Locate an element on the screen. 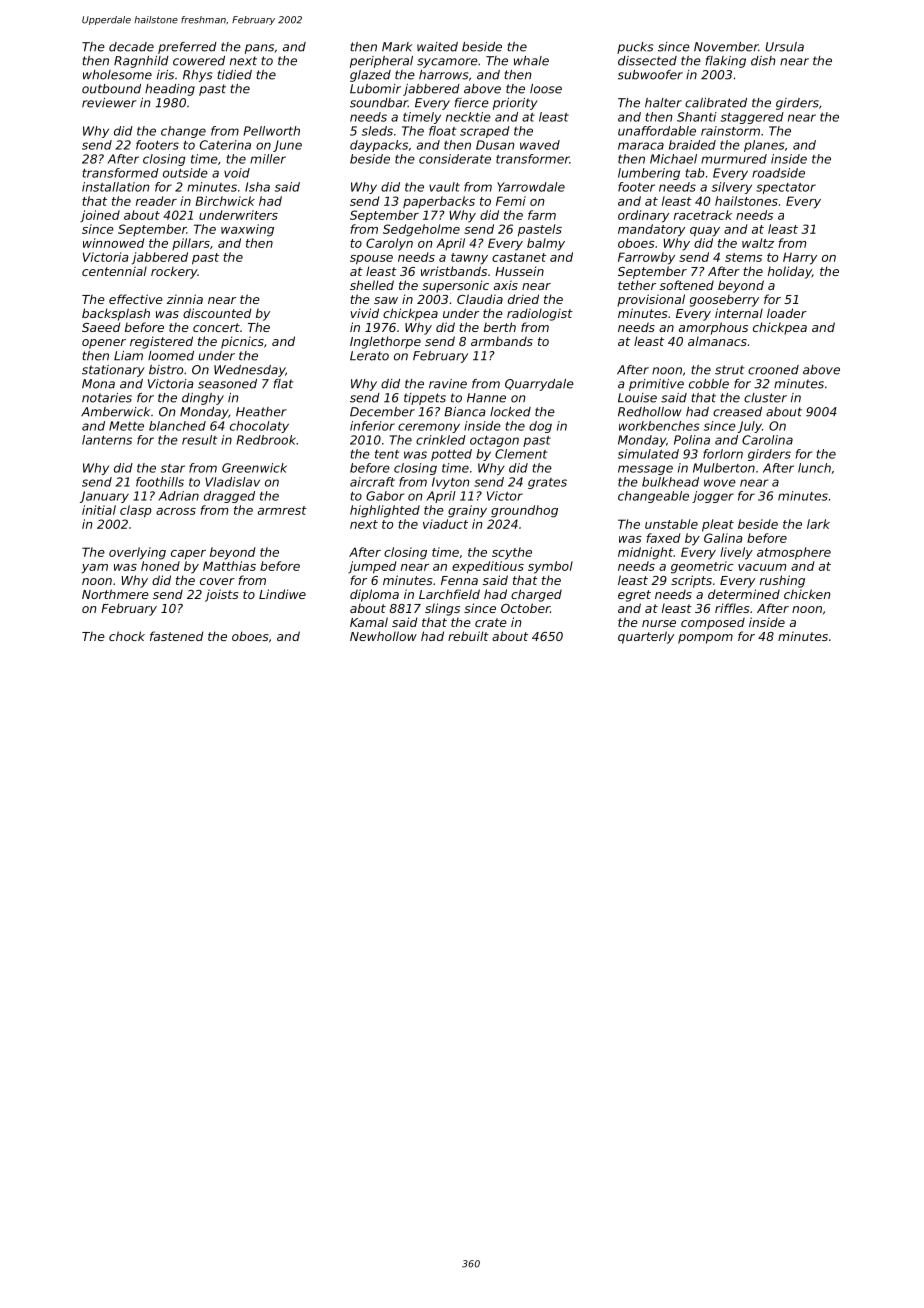 Image resolution: width=924 pixels, height=1308 pixels. slings is located at coordinates (442, 609).
